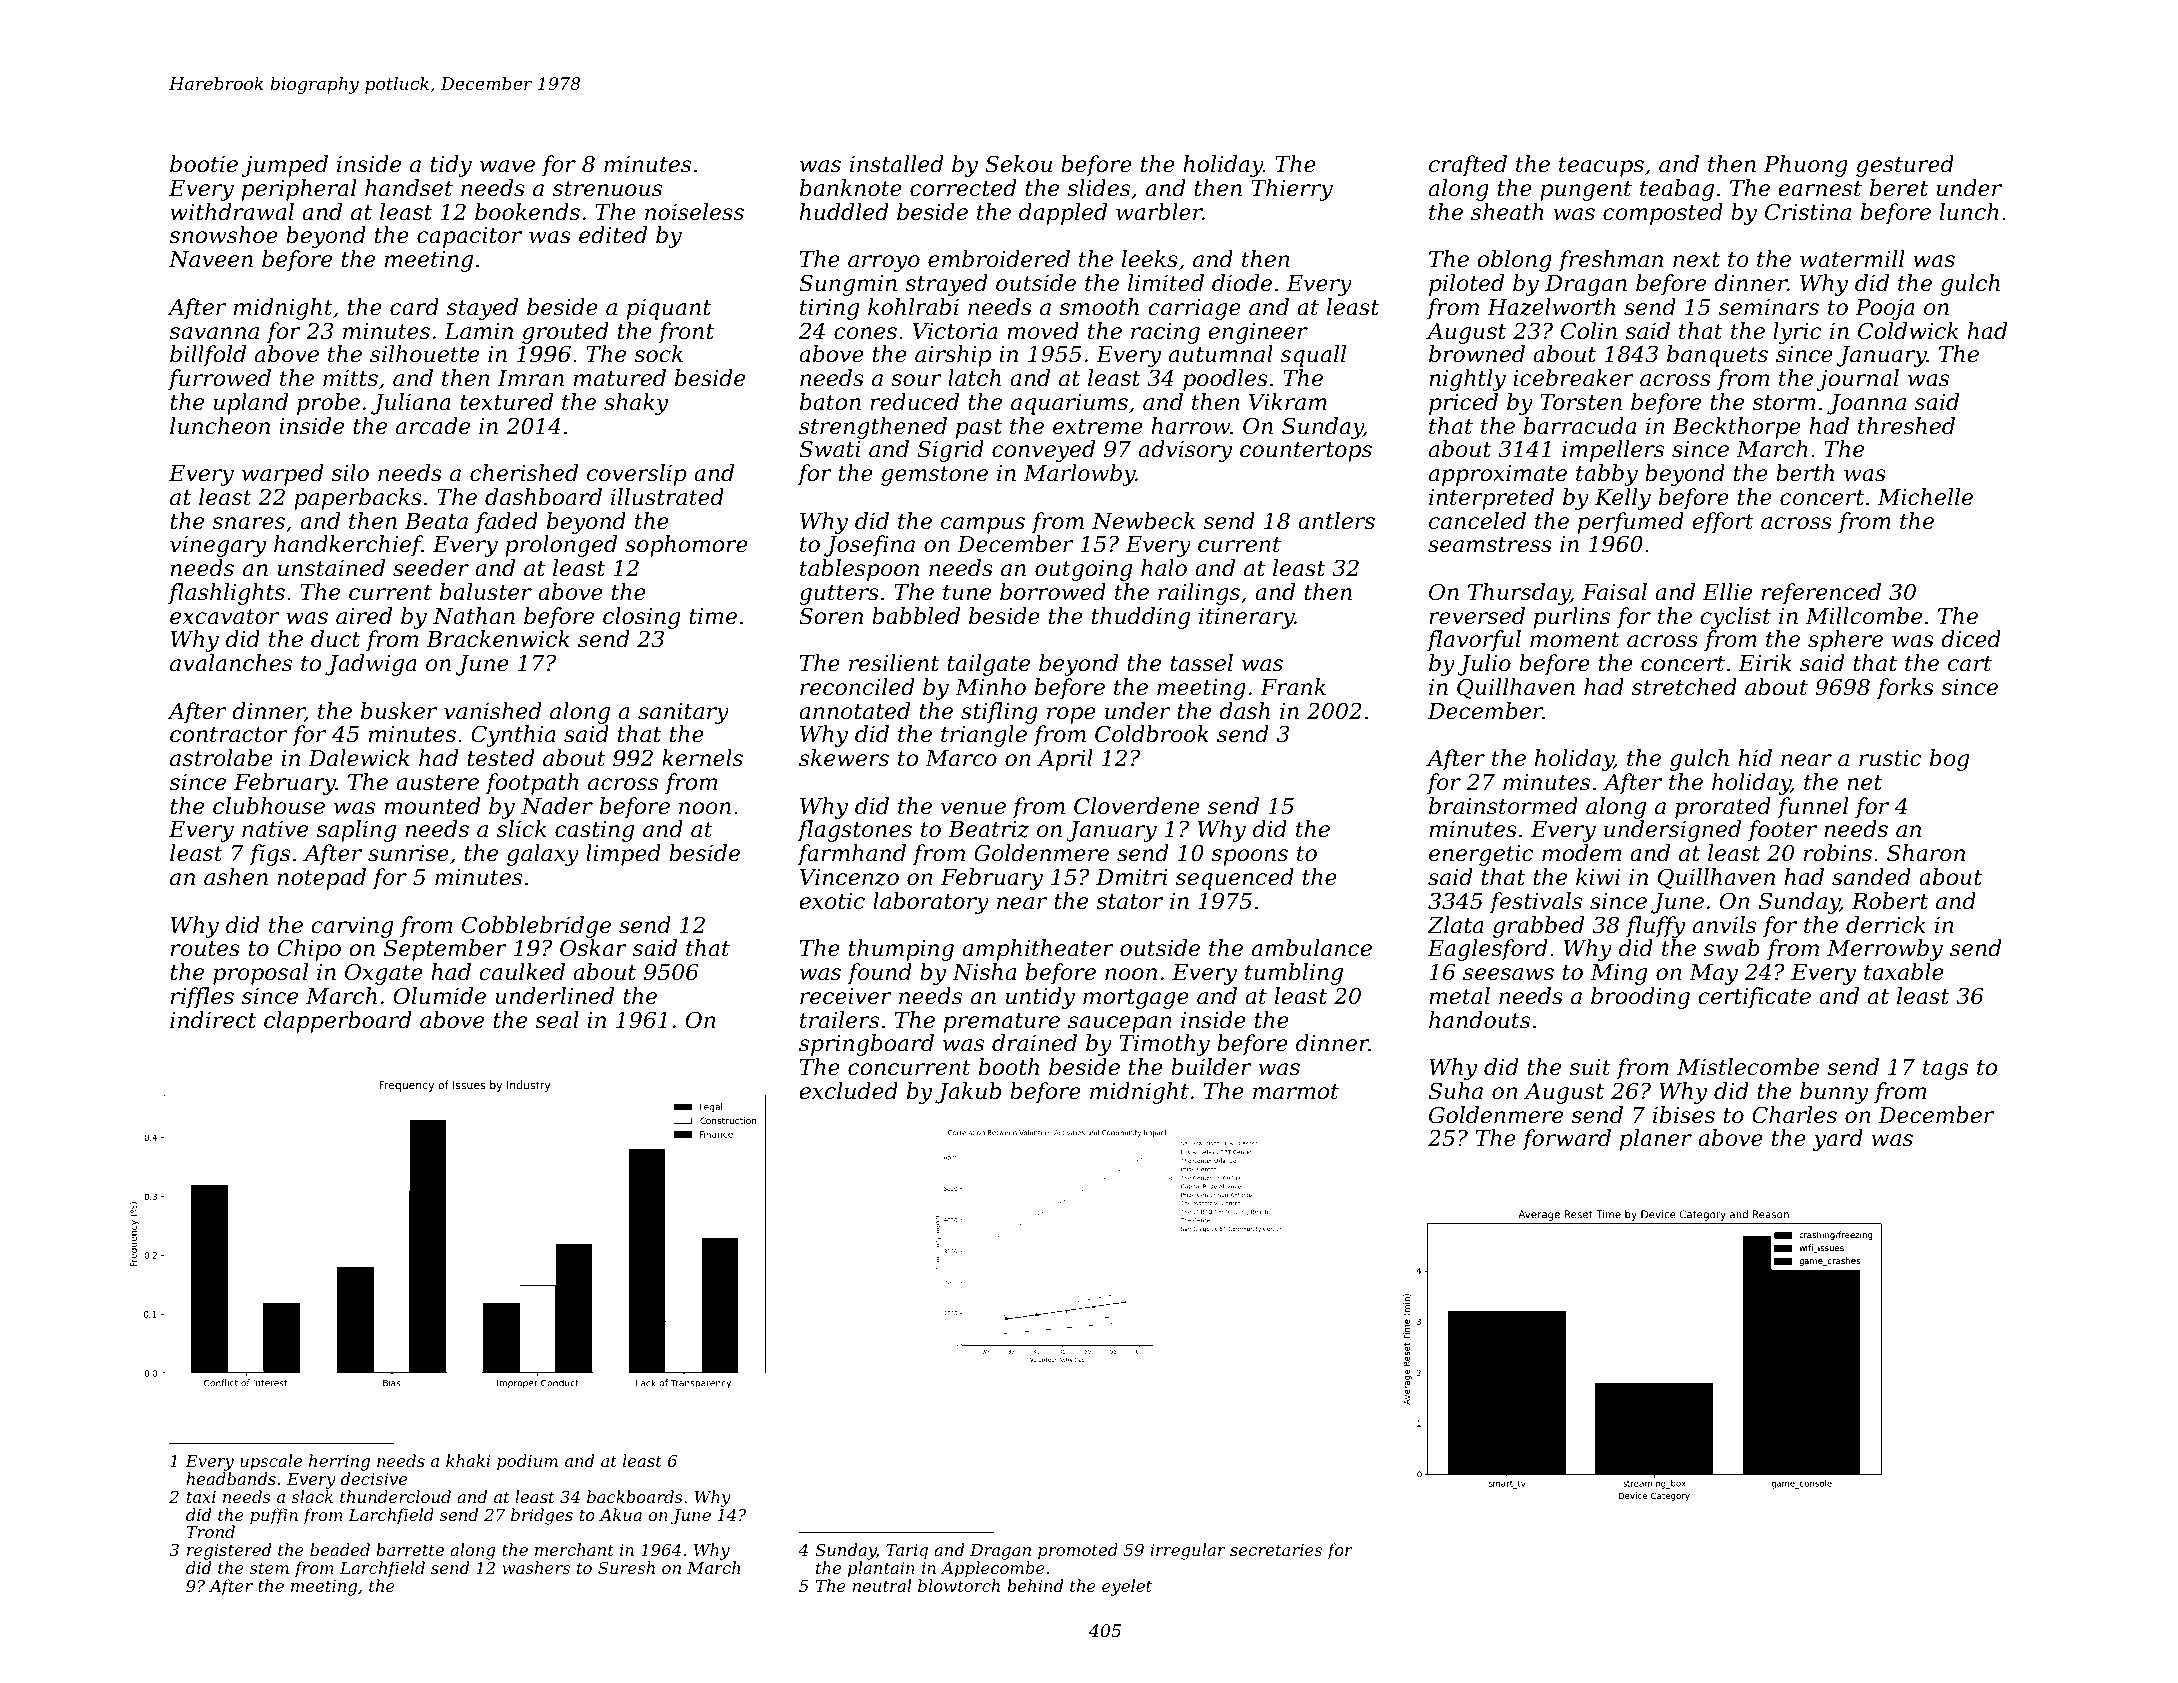 This screenshot has height=1683, width=2178. What do you see at coordinates (968, 1093) in the screenshot?
I see `Jakub` at bounding box center [968, 1093].
